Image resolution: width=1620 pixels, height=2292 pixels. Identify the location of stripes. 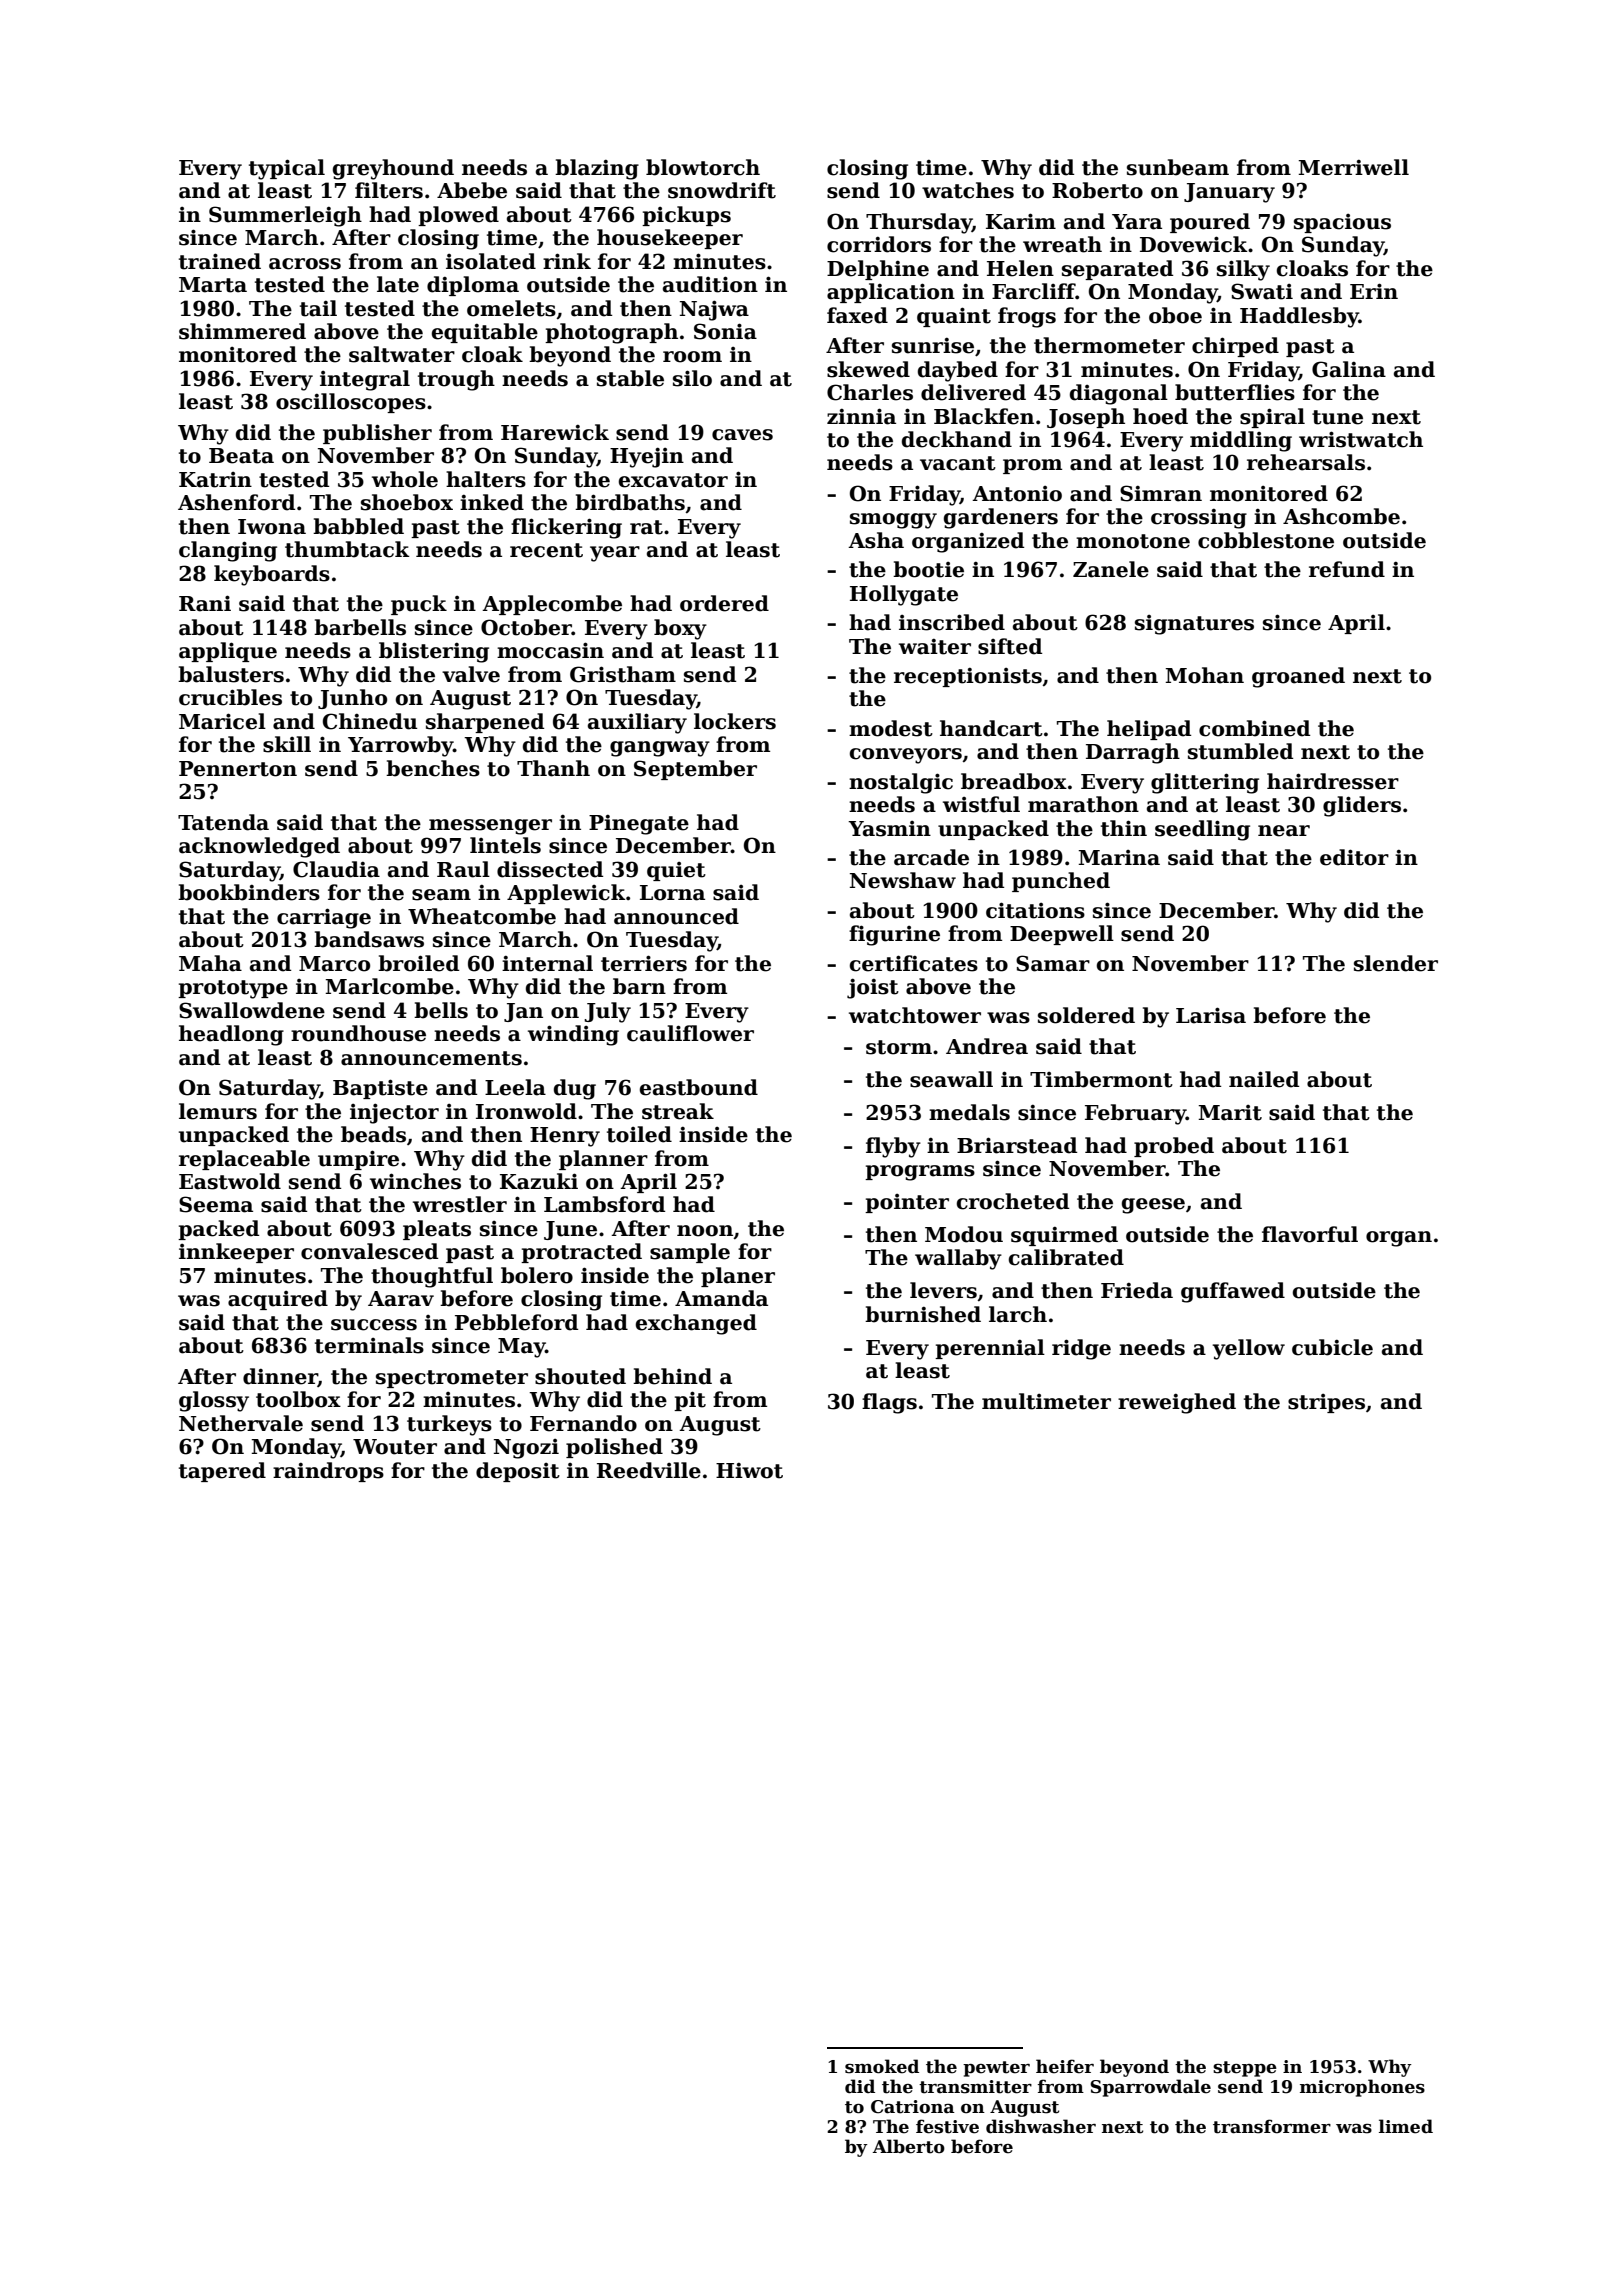
(1326, 1403).
